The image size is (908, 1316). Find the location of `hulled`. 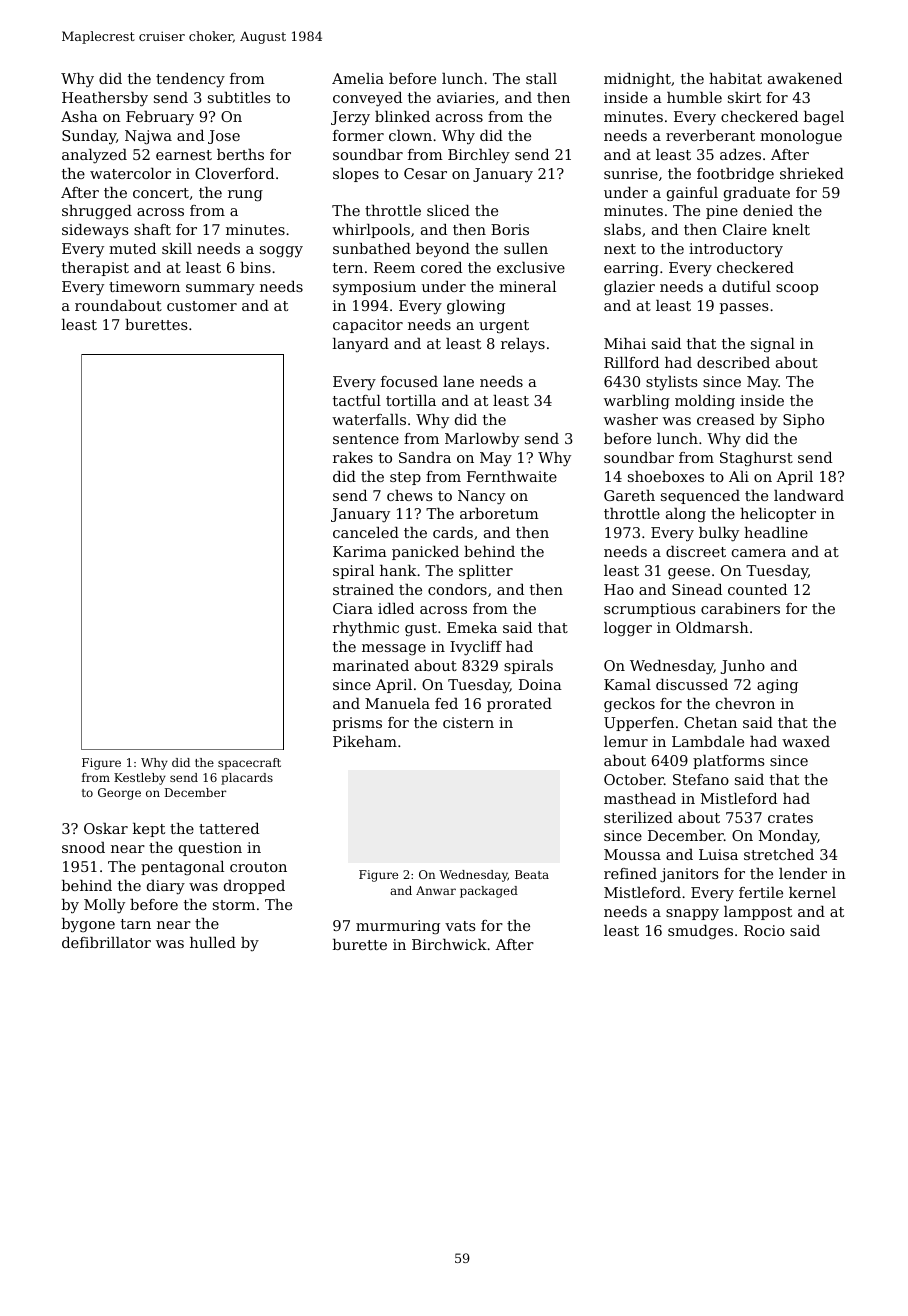

hulled is located at coordinates (213, 942).
